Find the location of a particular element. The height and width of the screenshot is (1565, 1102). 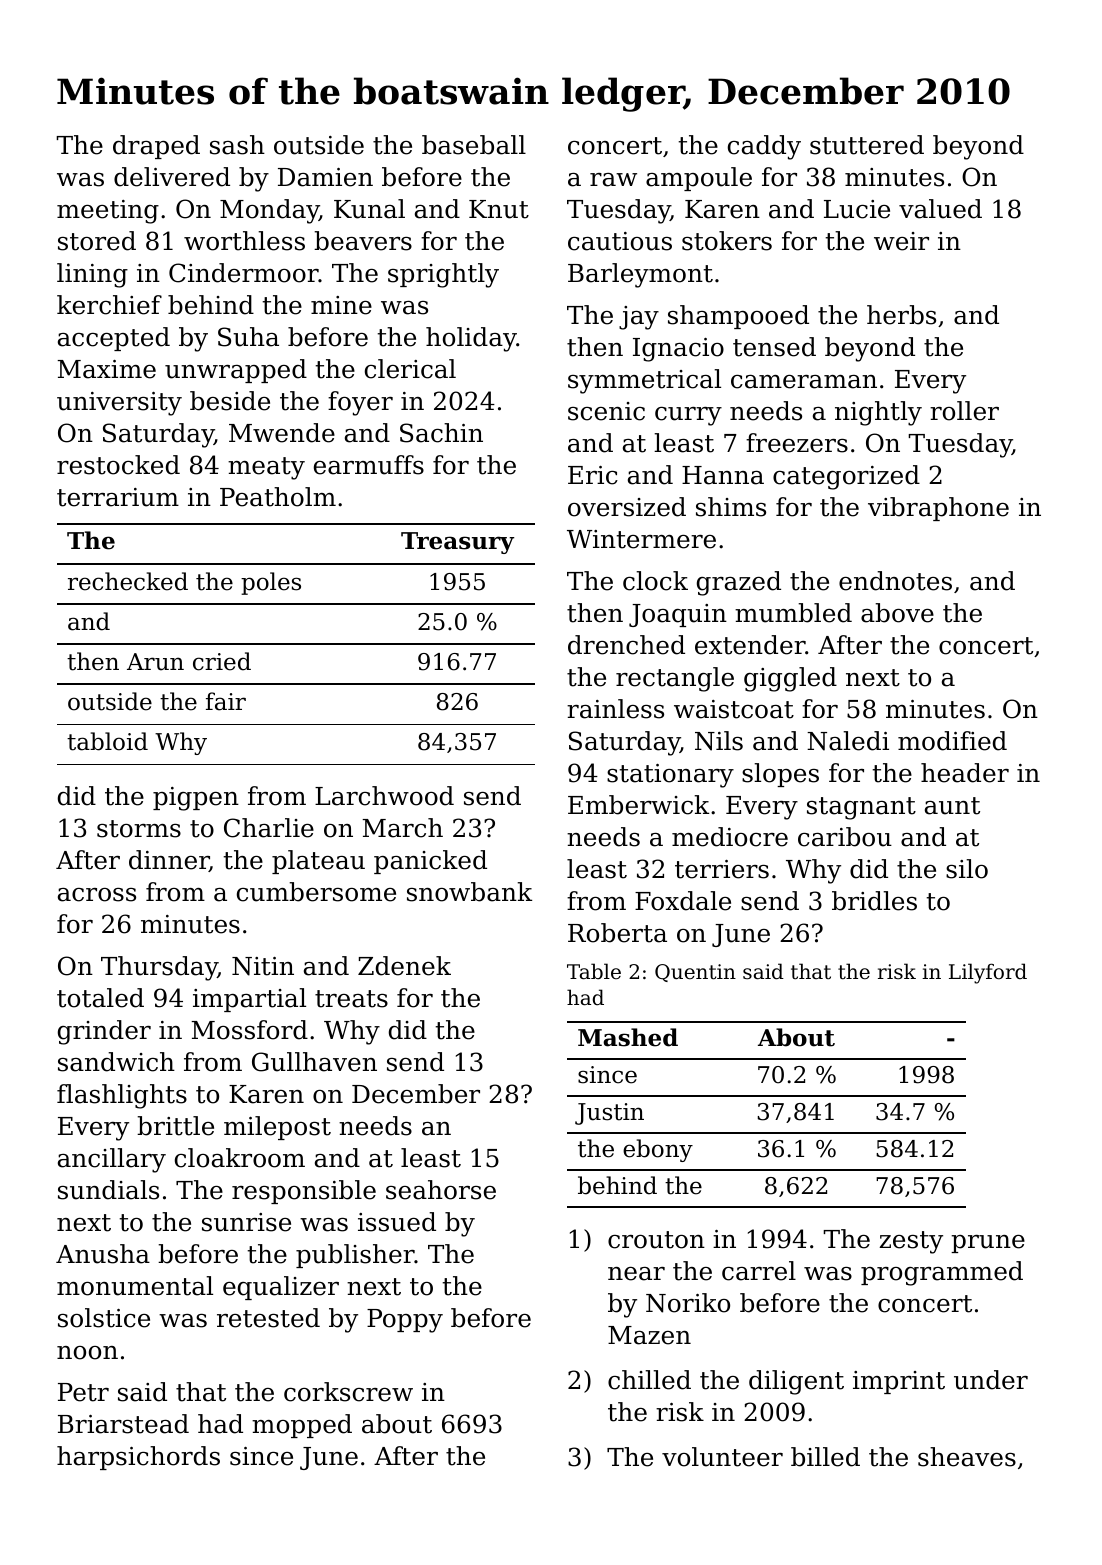

Roberta is located at coordinates (617, 933).
